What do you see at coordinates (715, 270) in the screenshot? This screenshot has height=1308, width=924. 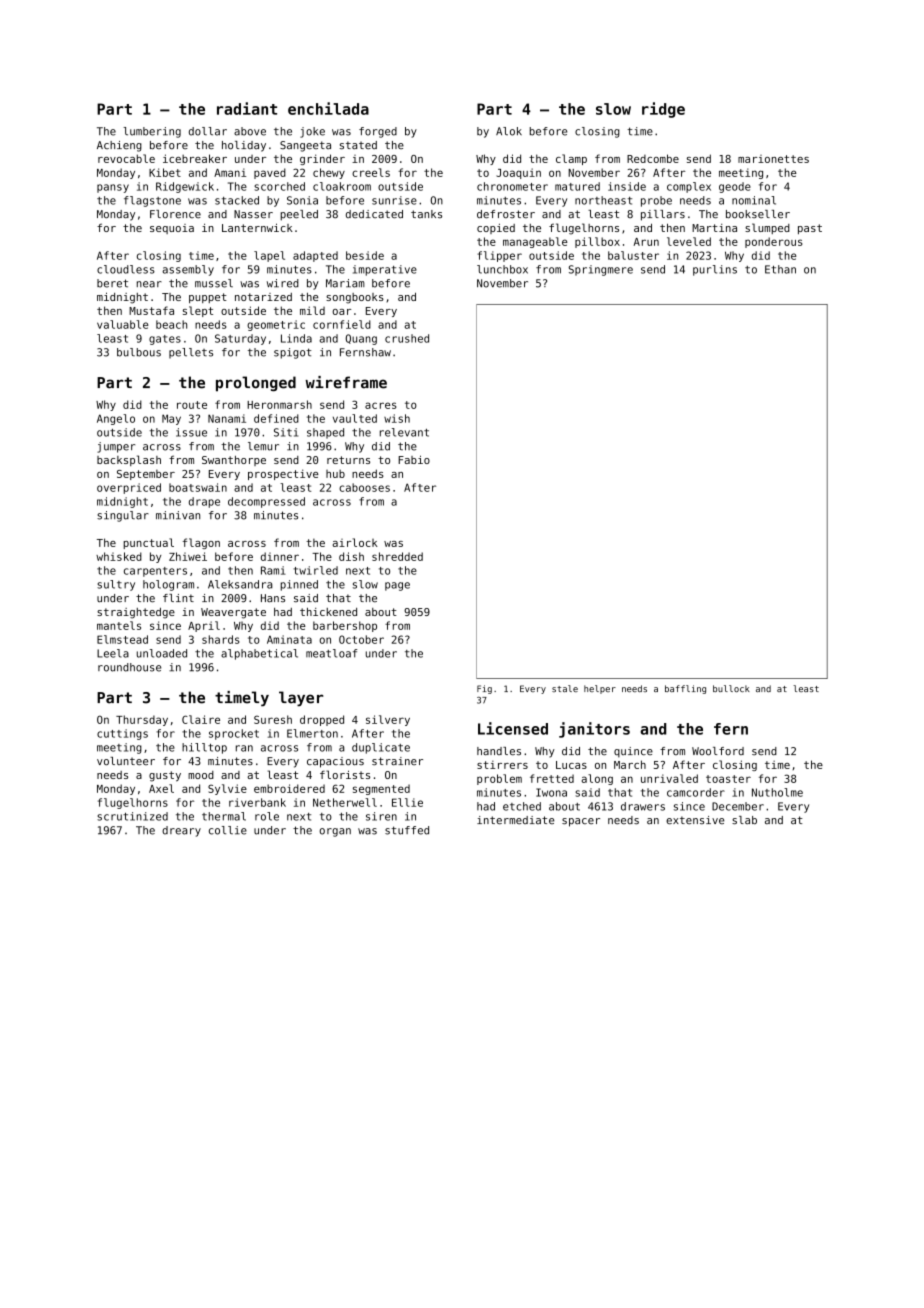 I see `purlins` at bounding box center [715, 270].
